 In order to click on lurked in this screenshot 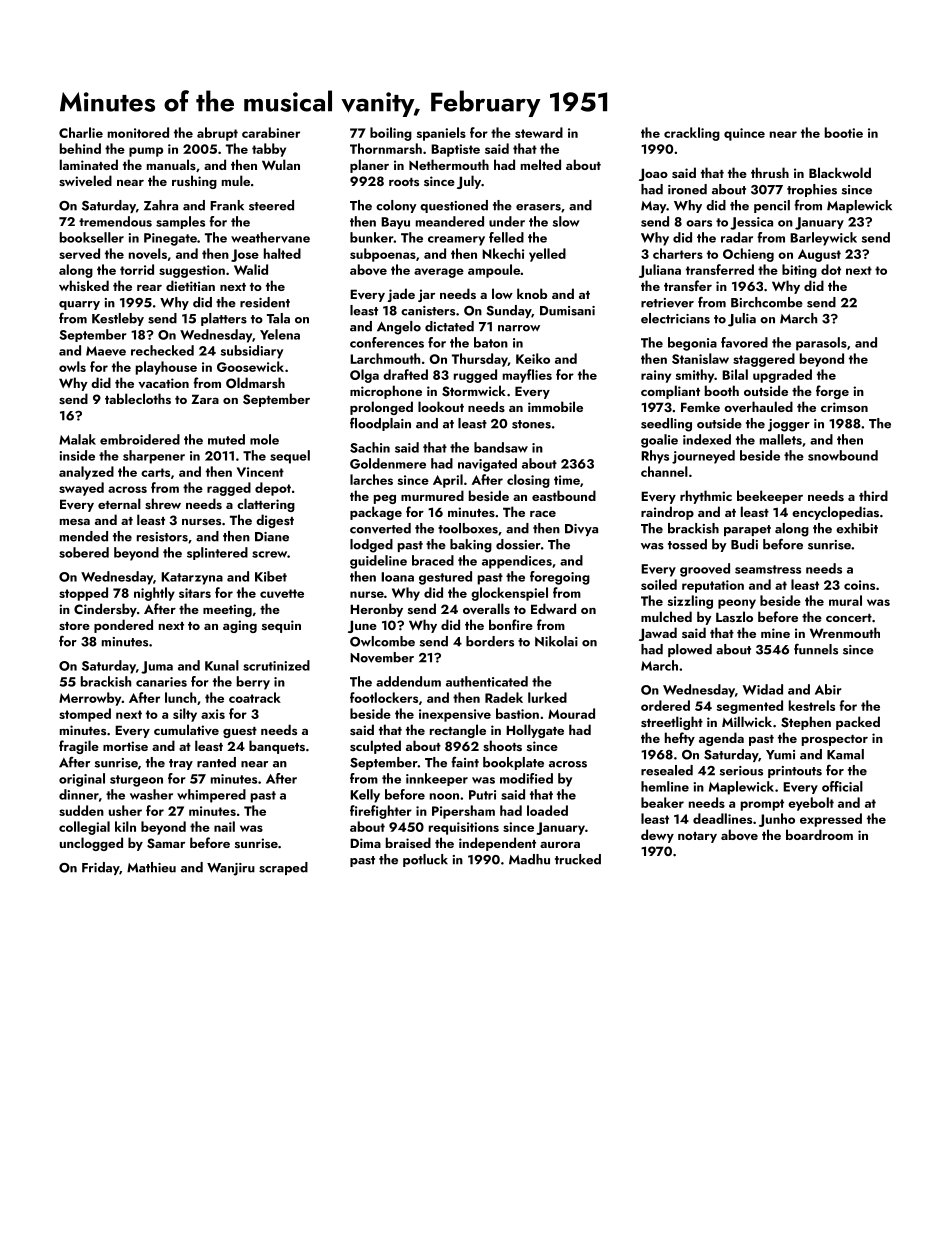, I will do `click(547, 697)`.
